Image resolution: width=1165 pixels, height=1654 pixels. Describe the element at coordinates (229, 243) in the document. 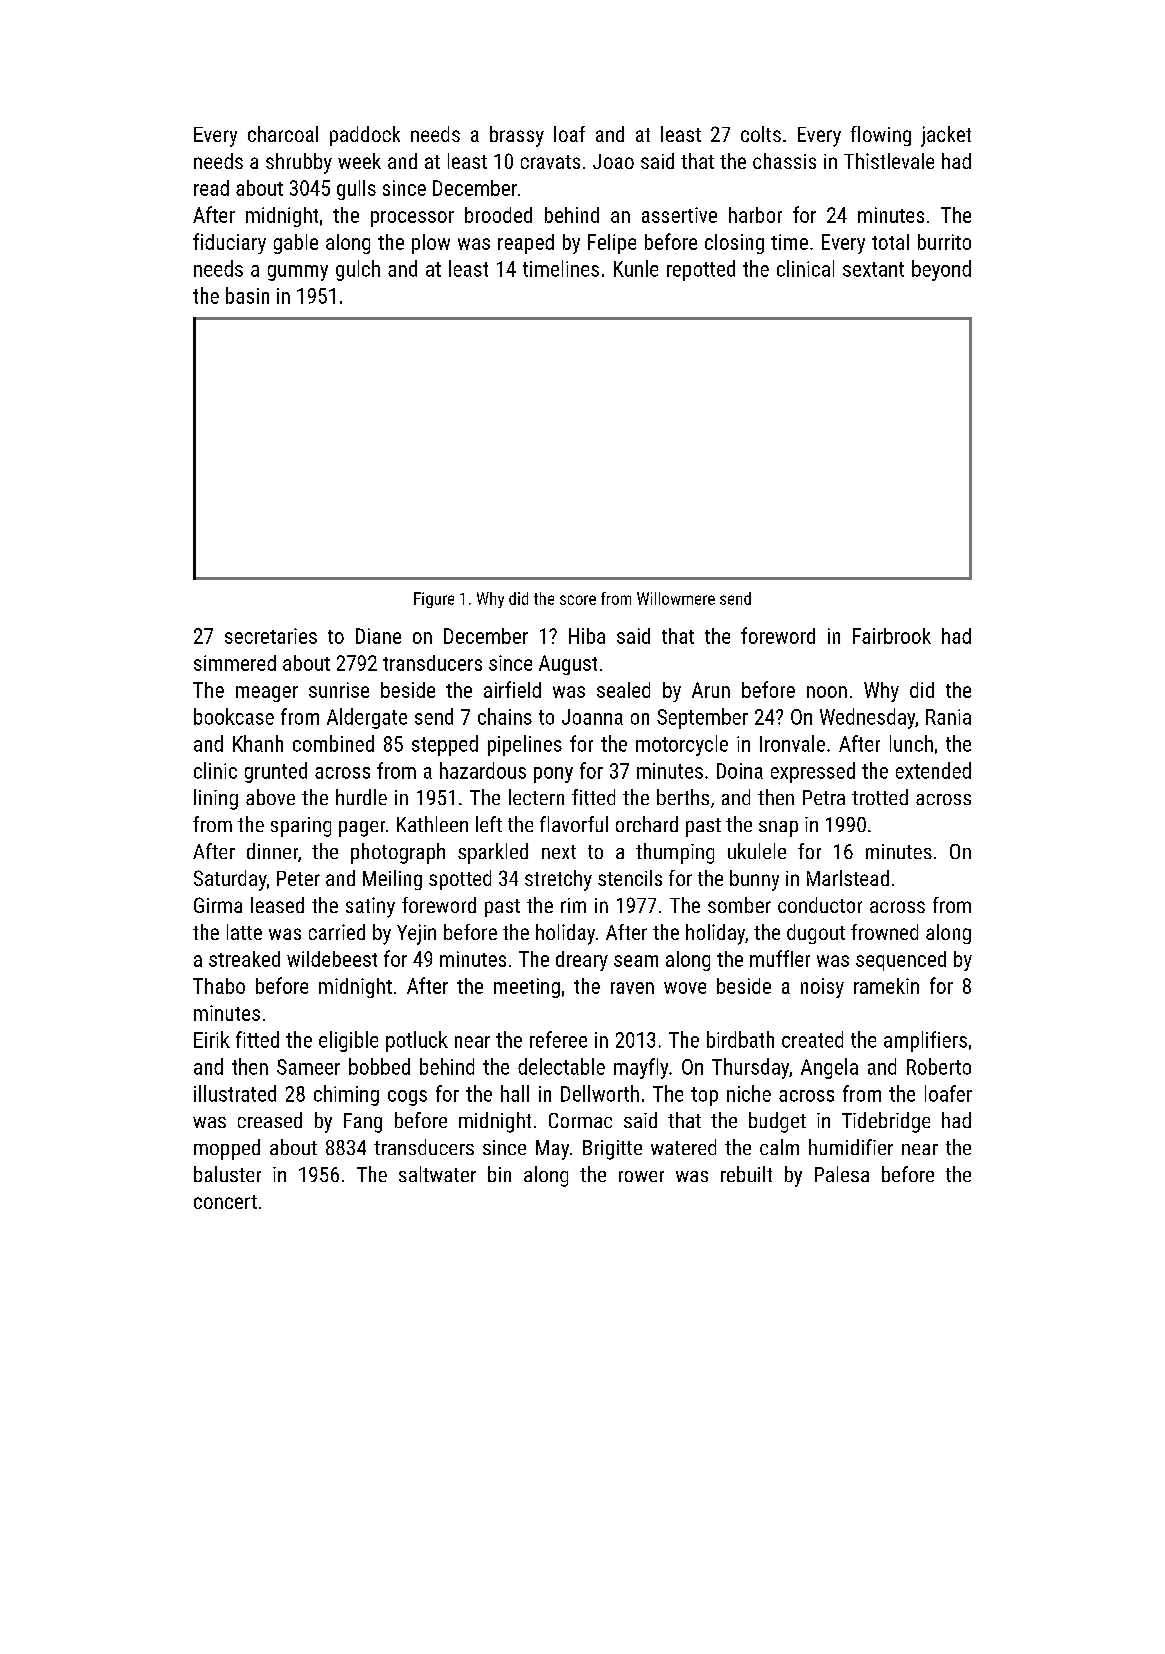

I see `fiduciary` at that location.
